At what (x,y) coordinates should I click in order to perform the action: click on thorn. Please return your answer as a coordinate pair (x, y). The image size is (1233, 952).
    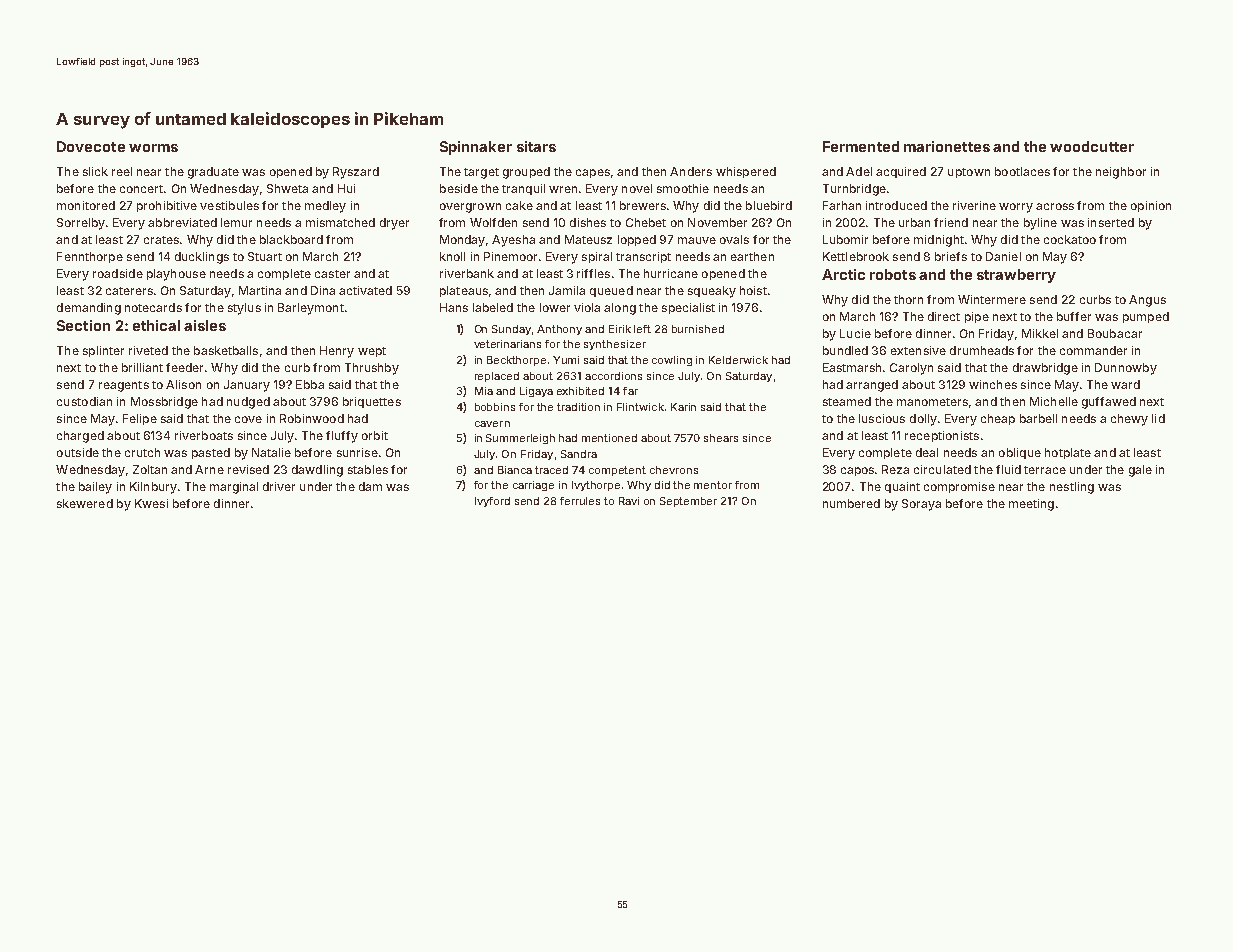
    Looking at the image, I should click on (908, 299).
